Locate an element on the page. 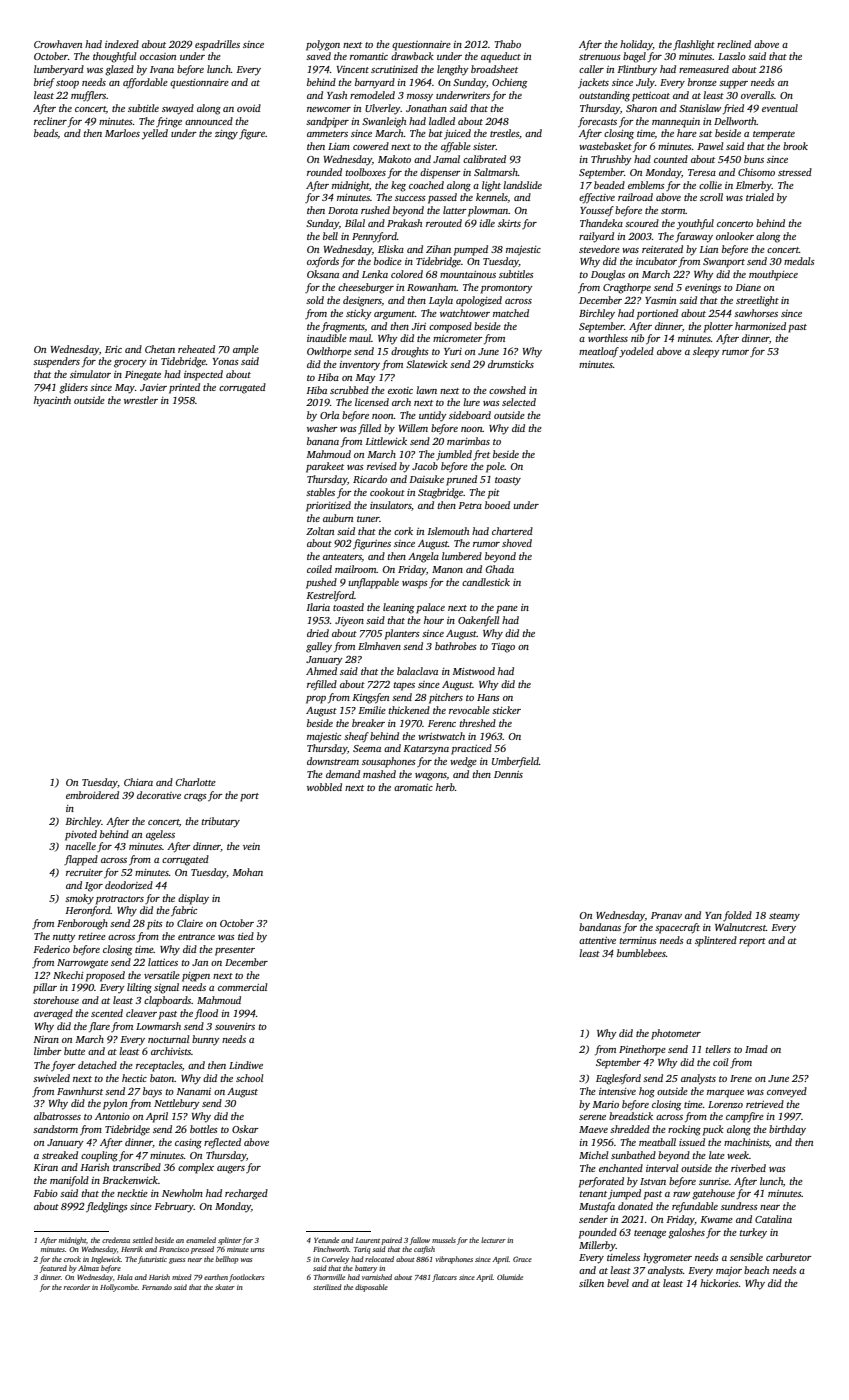  Oskar is located at coordinates (245, 1129).
